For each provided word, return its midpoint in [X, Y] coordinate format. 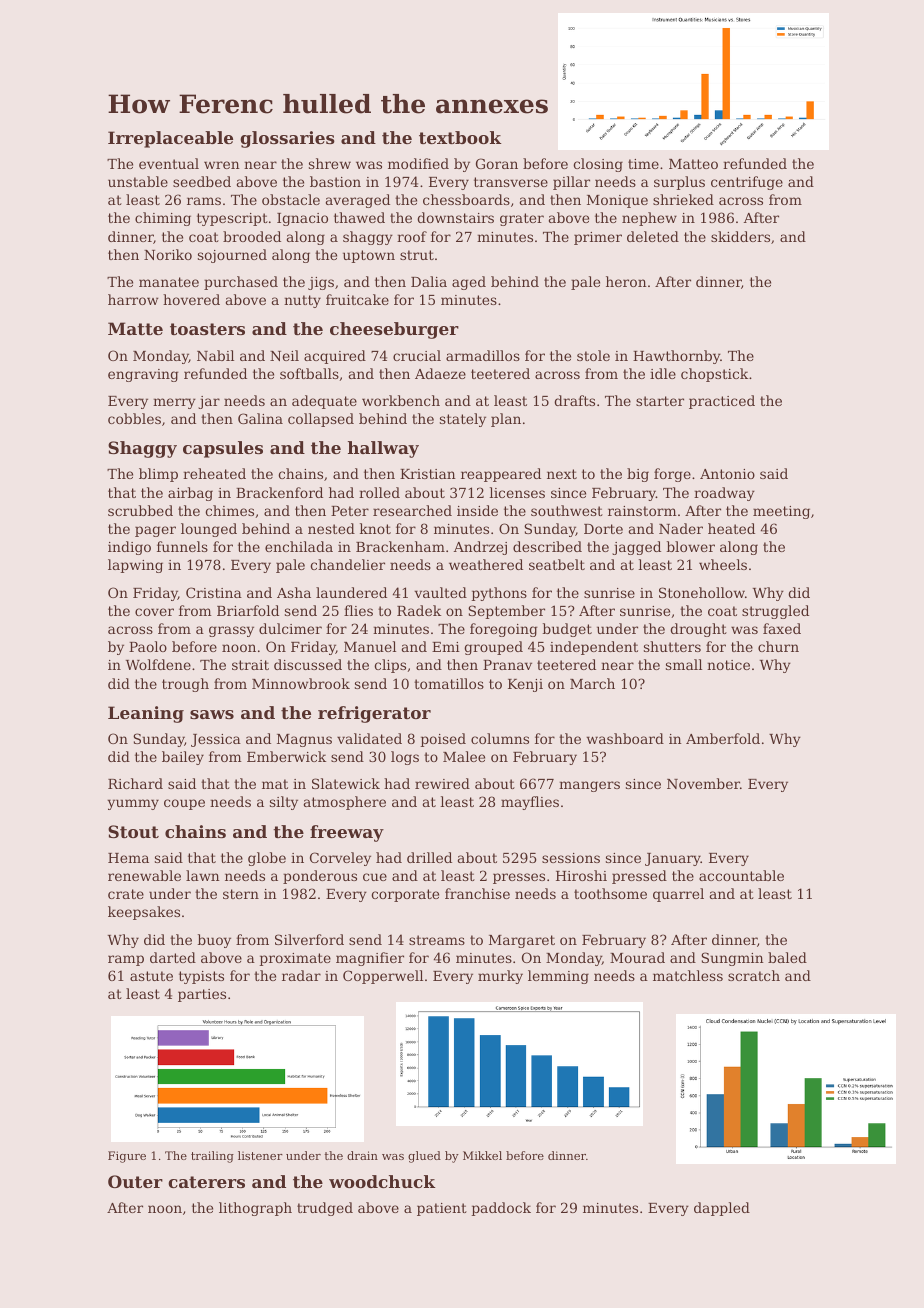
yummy [133, 804]
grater [522, 219]
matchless [688, 975]
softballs [309, 373]
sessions [571, 858]
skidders [740, 236]
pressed [639, 877]
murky [500, 977]
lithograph [255, 1209]
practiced [722, 402]
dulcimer [290, 628]
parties [202, 995]
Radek [419, 610]
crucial [417, 355]
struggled [775, 612]
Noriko [168, 254]
